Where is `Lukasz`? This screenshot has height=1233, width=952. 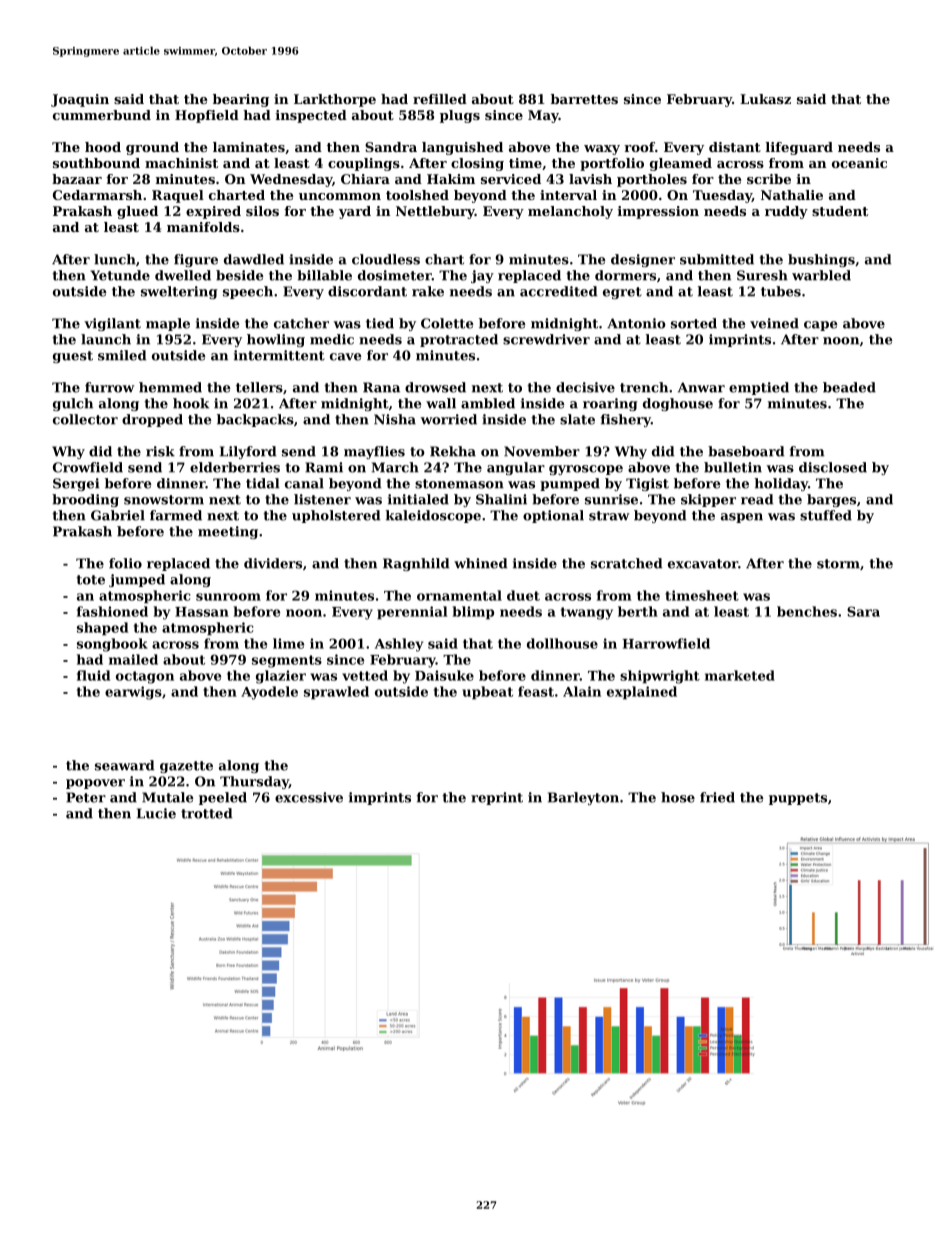 Lukasz is located at coordinates (765, 99).
